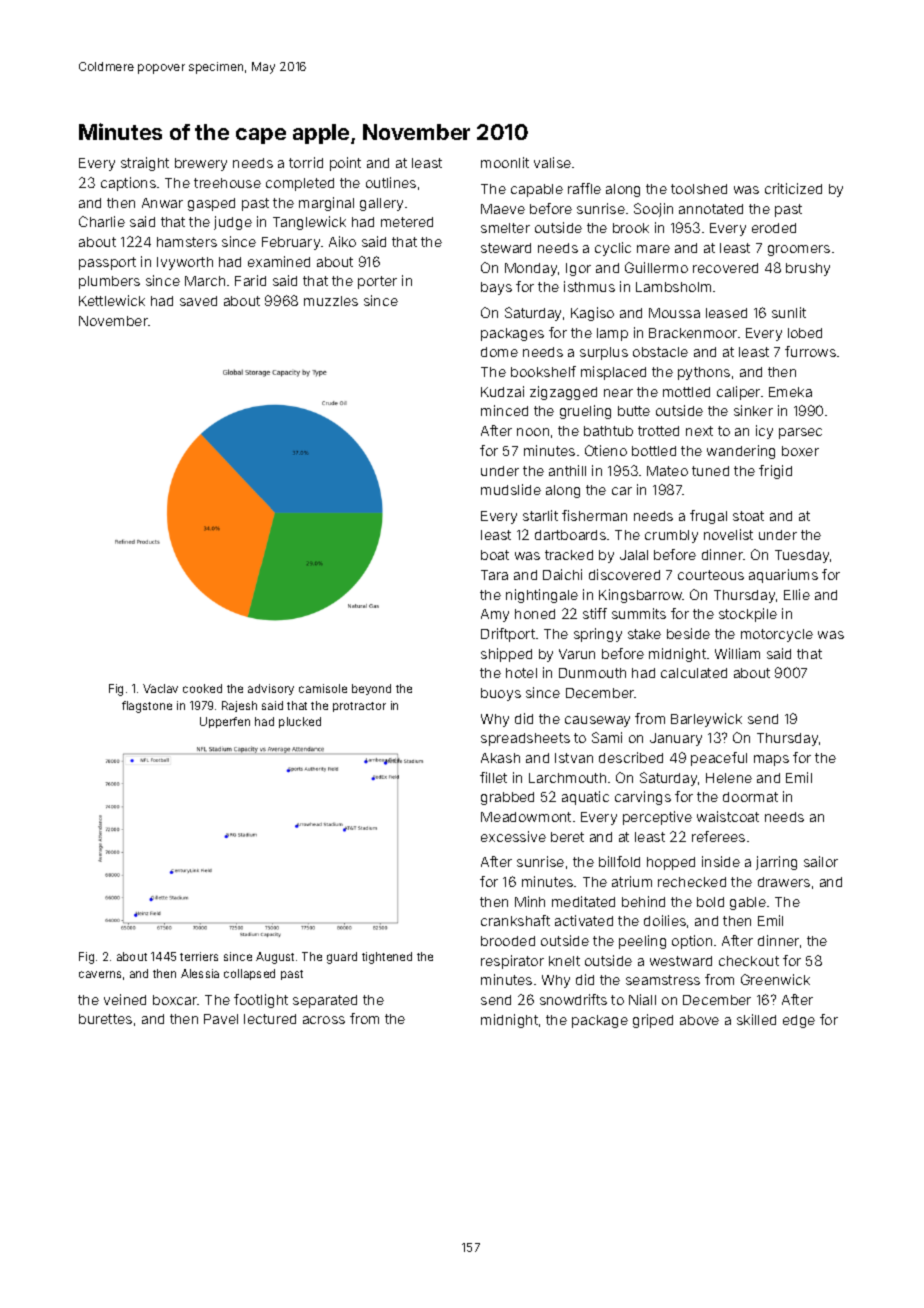  What do you see at coordinates (271, 689) in the screenshot?
I see `advisory` at bounding box center [271, 689].
